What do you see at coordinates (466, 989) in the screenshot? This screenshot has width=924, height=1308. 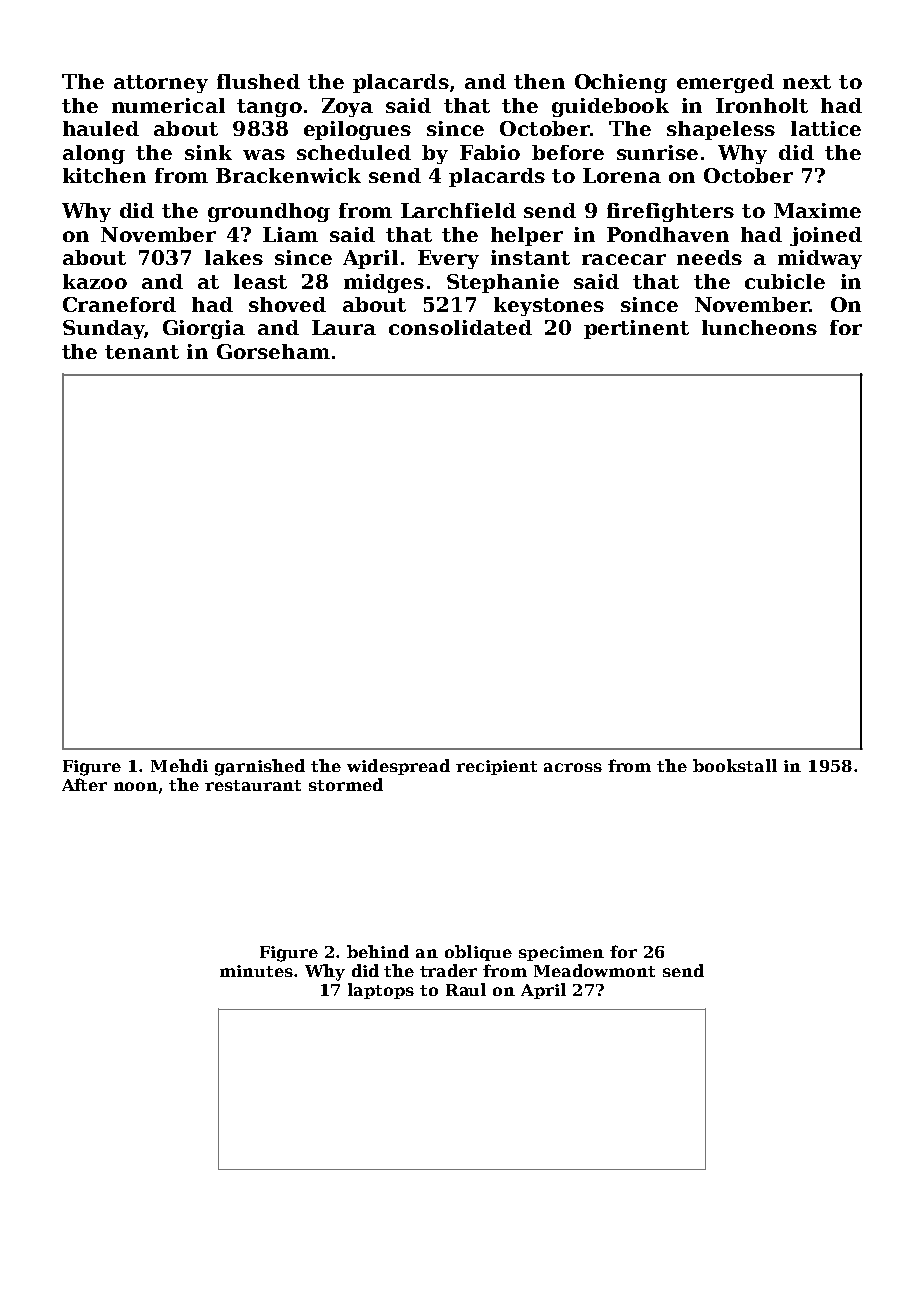 I see `Raul` at bounding box center [466, 989].
